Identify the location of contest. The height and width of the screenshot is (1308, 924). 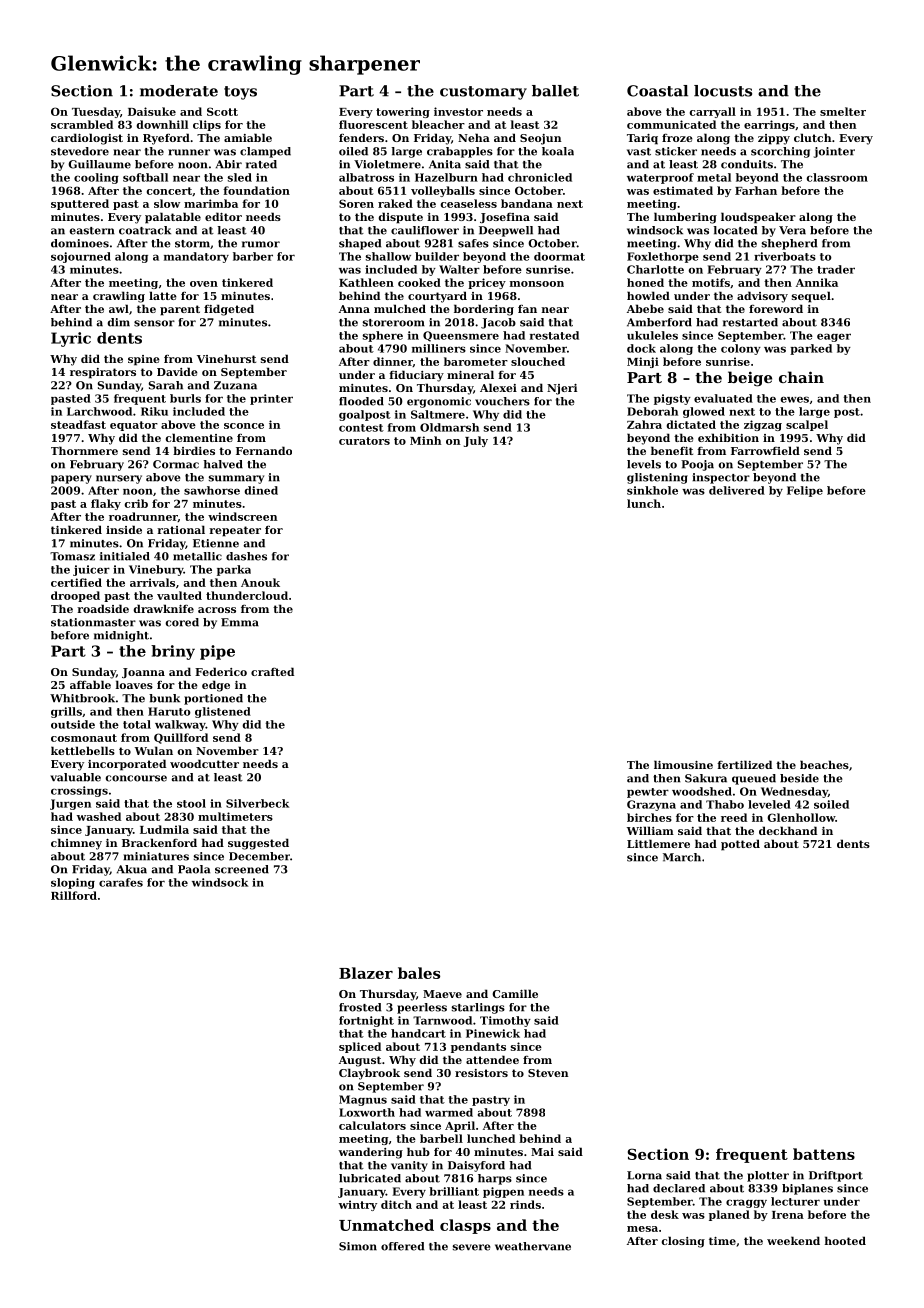
(361, 428).
